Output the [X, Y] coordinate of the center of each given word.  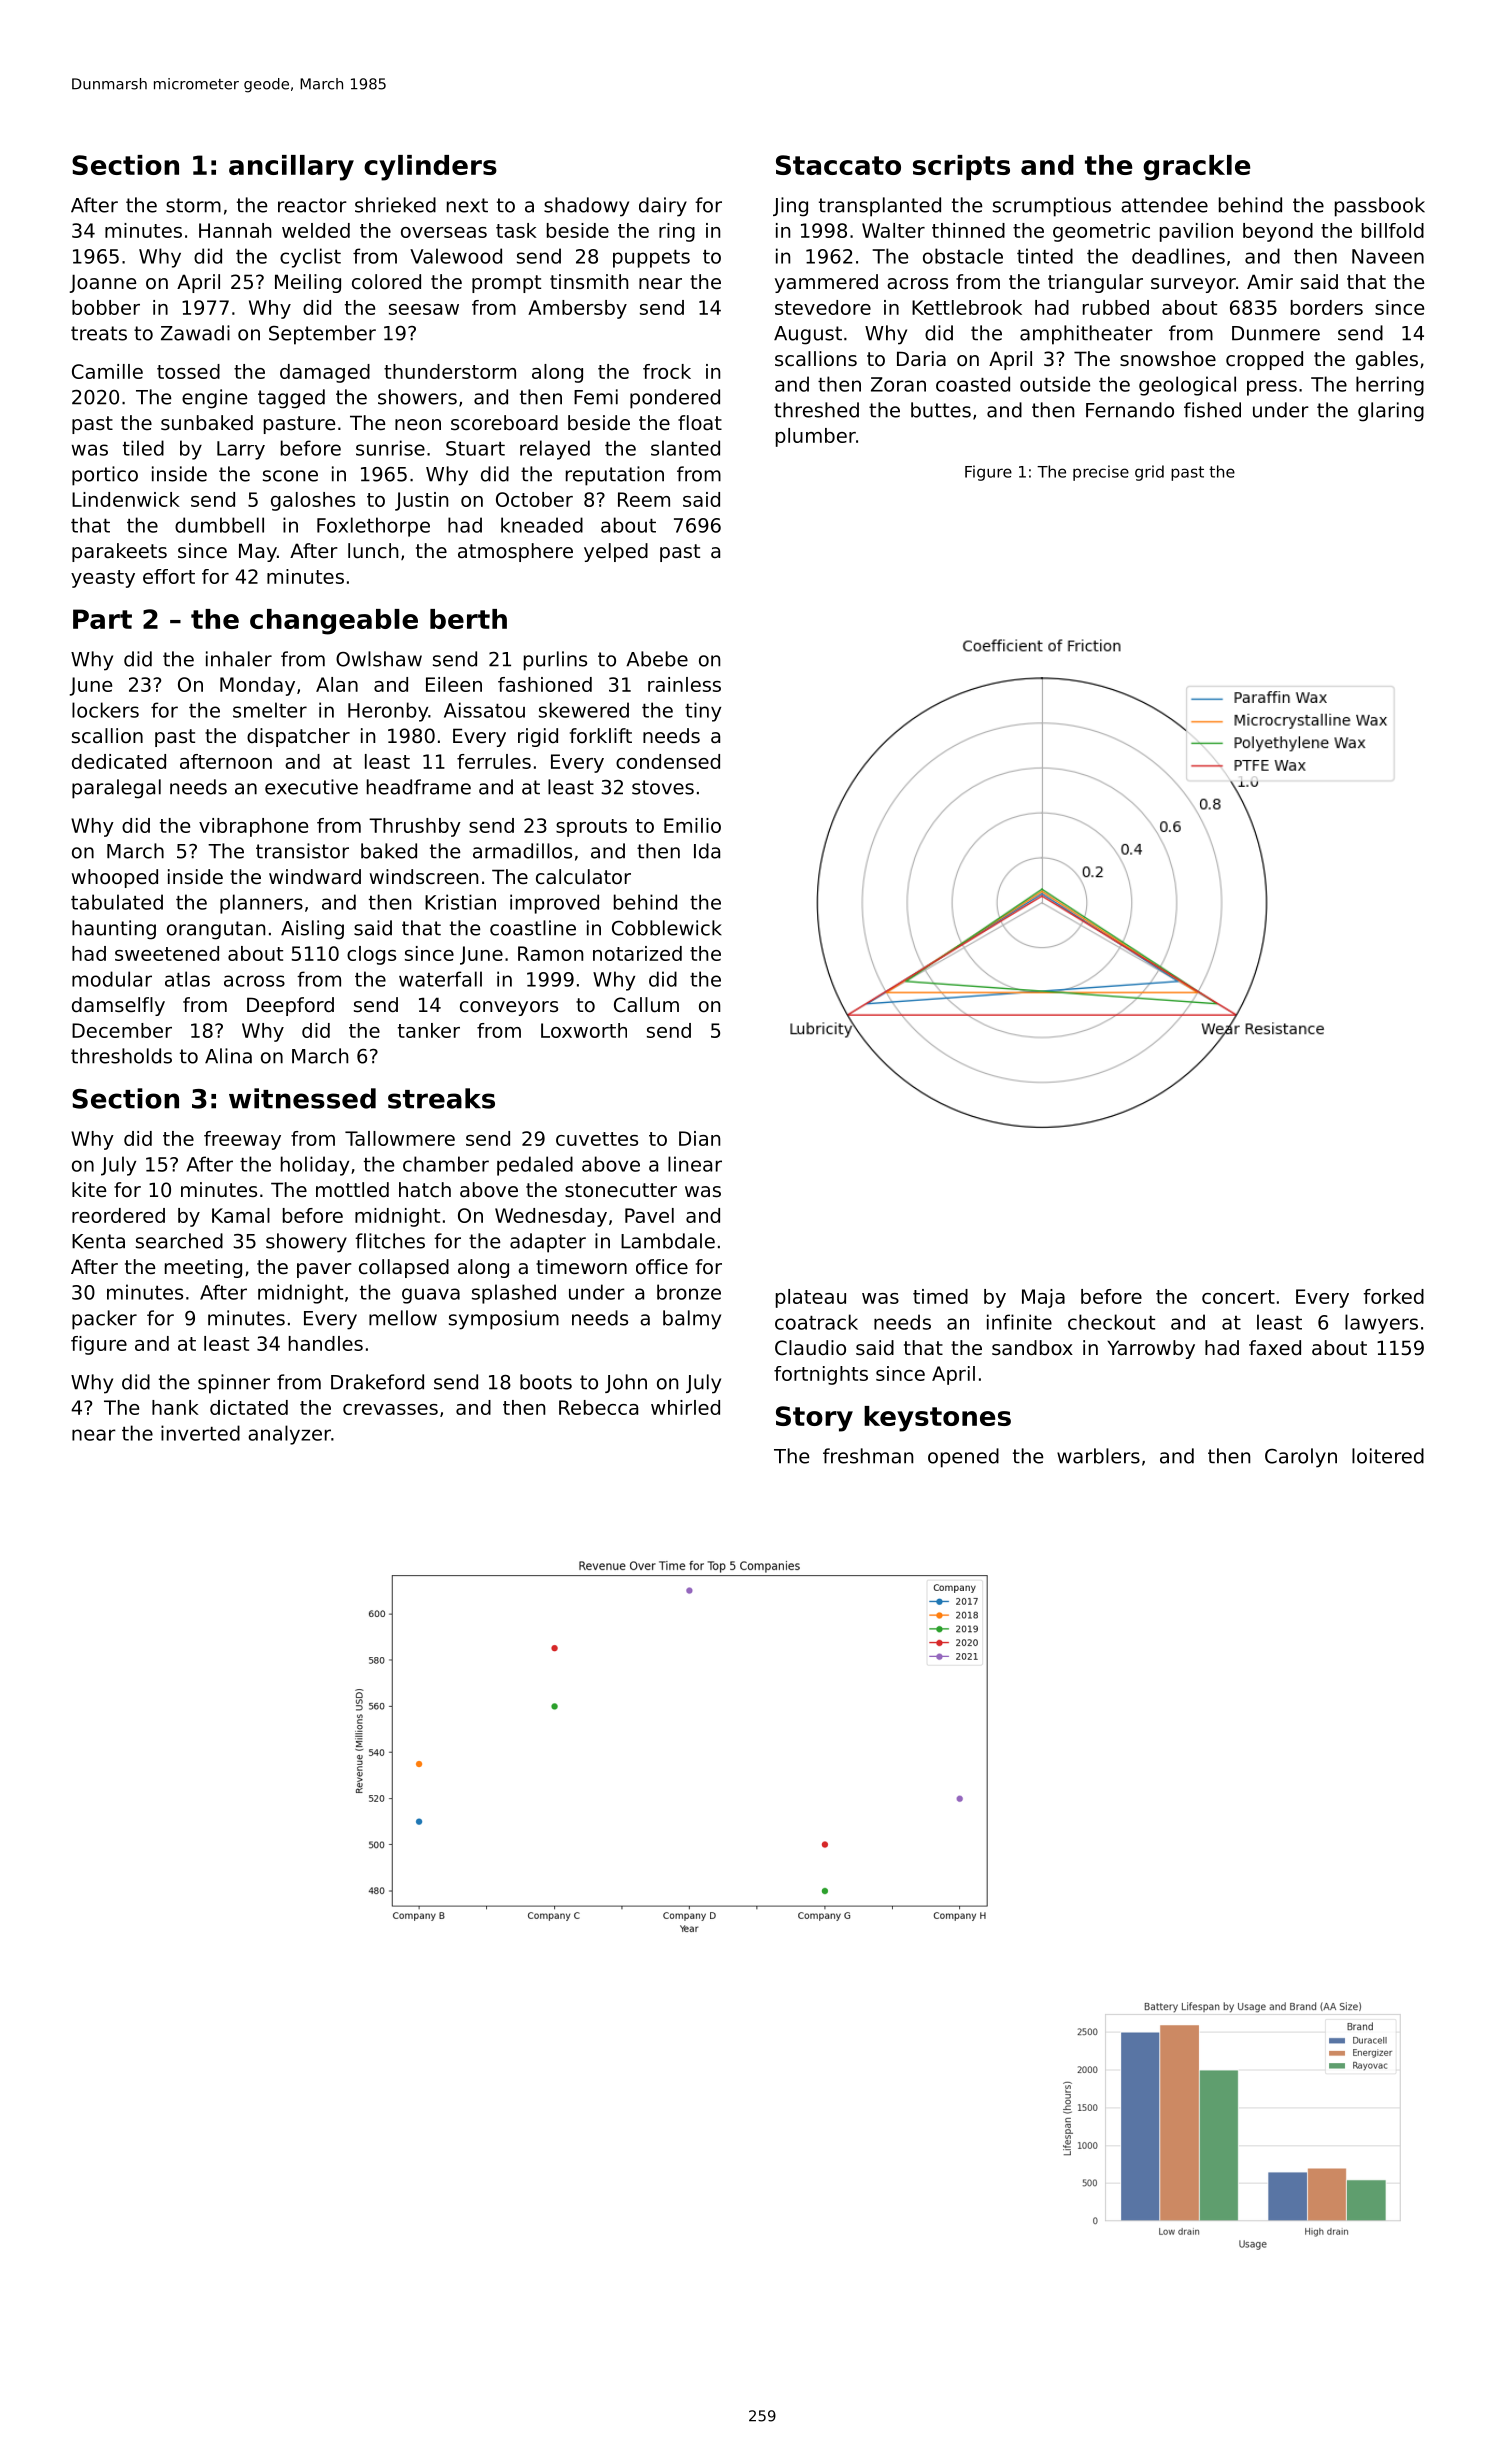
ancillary [291, 168]
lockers [105, 710]
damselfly [118, 1006]
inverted [200, 1433]
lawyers [1381, 1324]
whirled [685, 1407]
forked [1393, 1296]
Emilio [692, 825]
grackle [1196, 168]
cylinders [430, 168]
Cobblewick [667, 928]
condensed [668, 761]
